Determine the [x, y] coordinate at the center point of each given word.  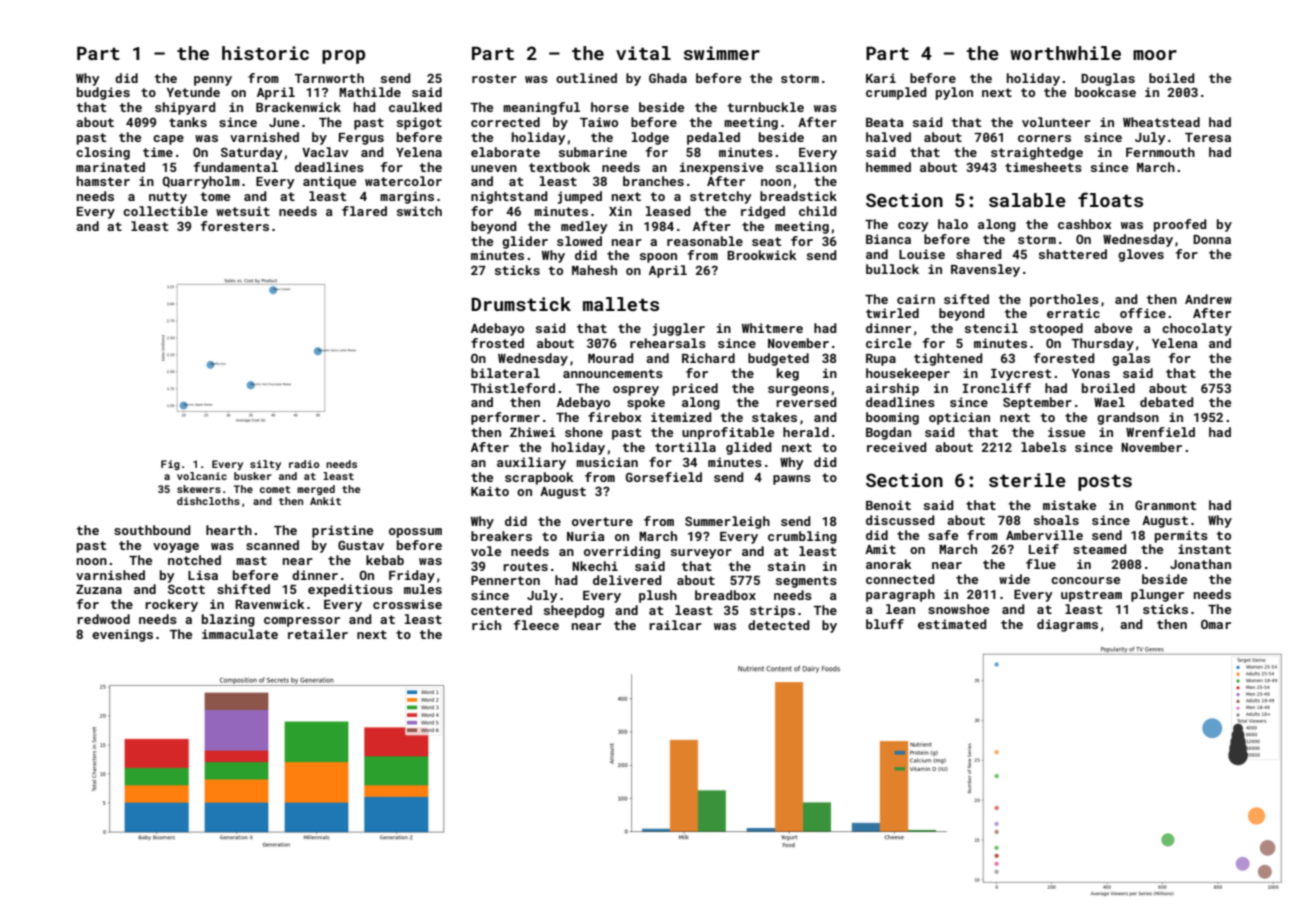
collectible [165, 211]
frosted [497, 343]
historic [265, 53]
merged [316, 490]
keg [788, 374]
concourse [1085, 580]
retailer [318, 634]
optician [959, 418]
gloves [1141, 255]
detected [778, 625]
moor [1155, 55]
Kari [881, 78]
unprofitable [728, 433]
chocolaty [1197, 329]
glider [525, 242]
